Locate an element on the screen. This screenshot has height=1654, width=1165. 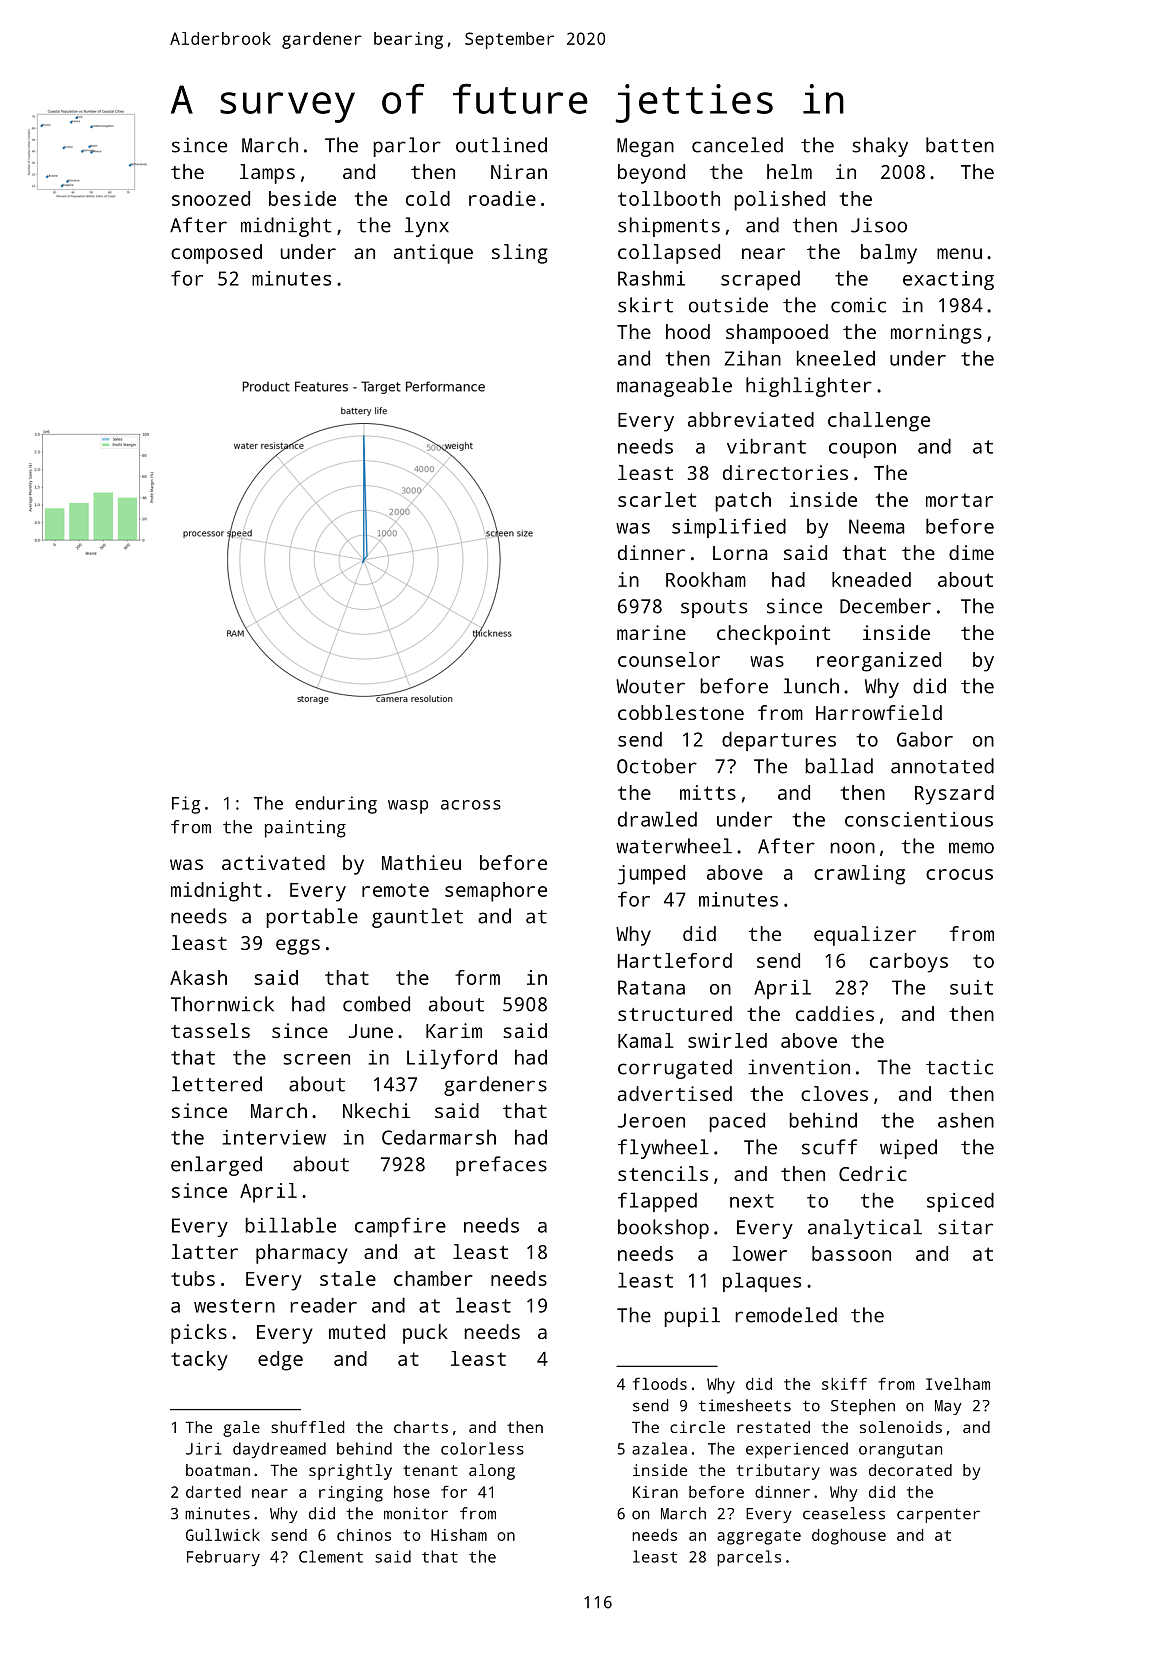
painting is located at coordinates (305, 829).
